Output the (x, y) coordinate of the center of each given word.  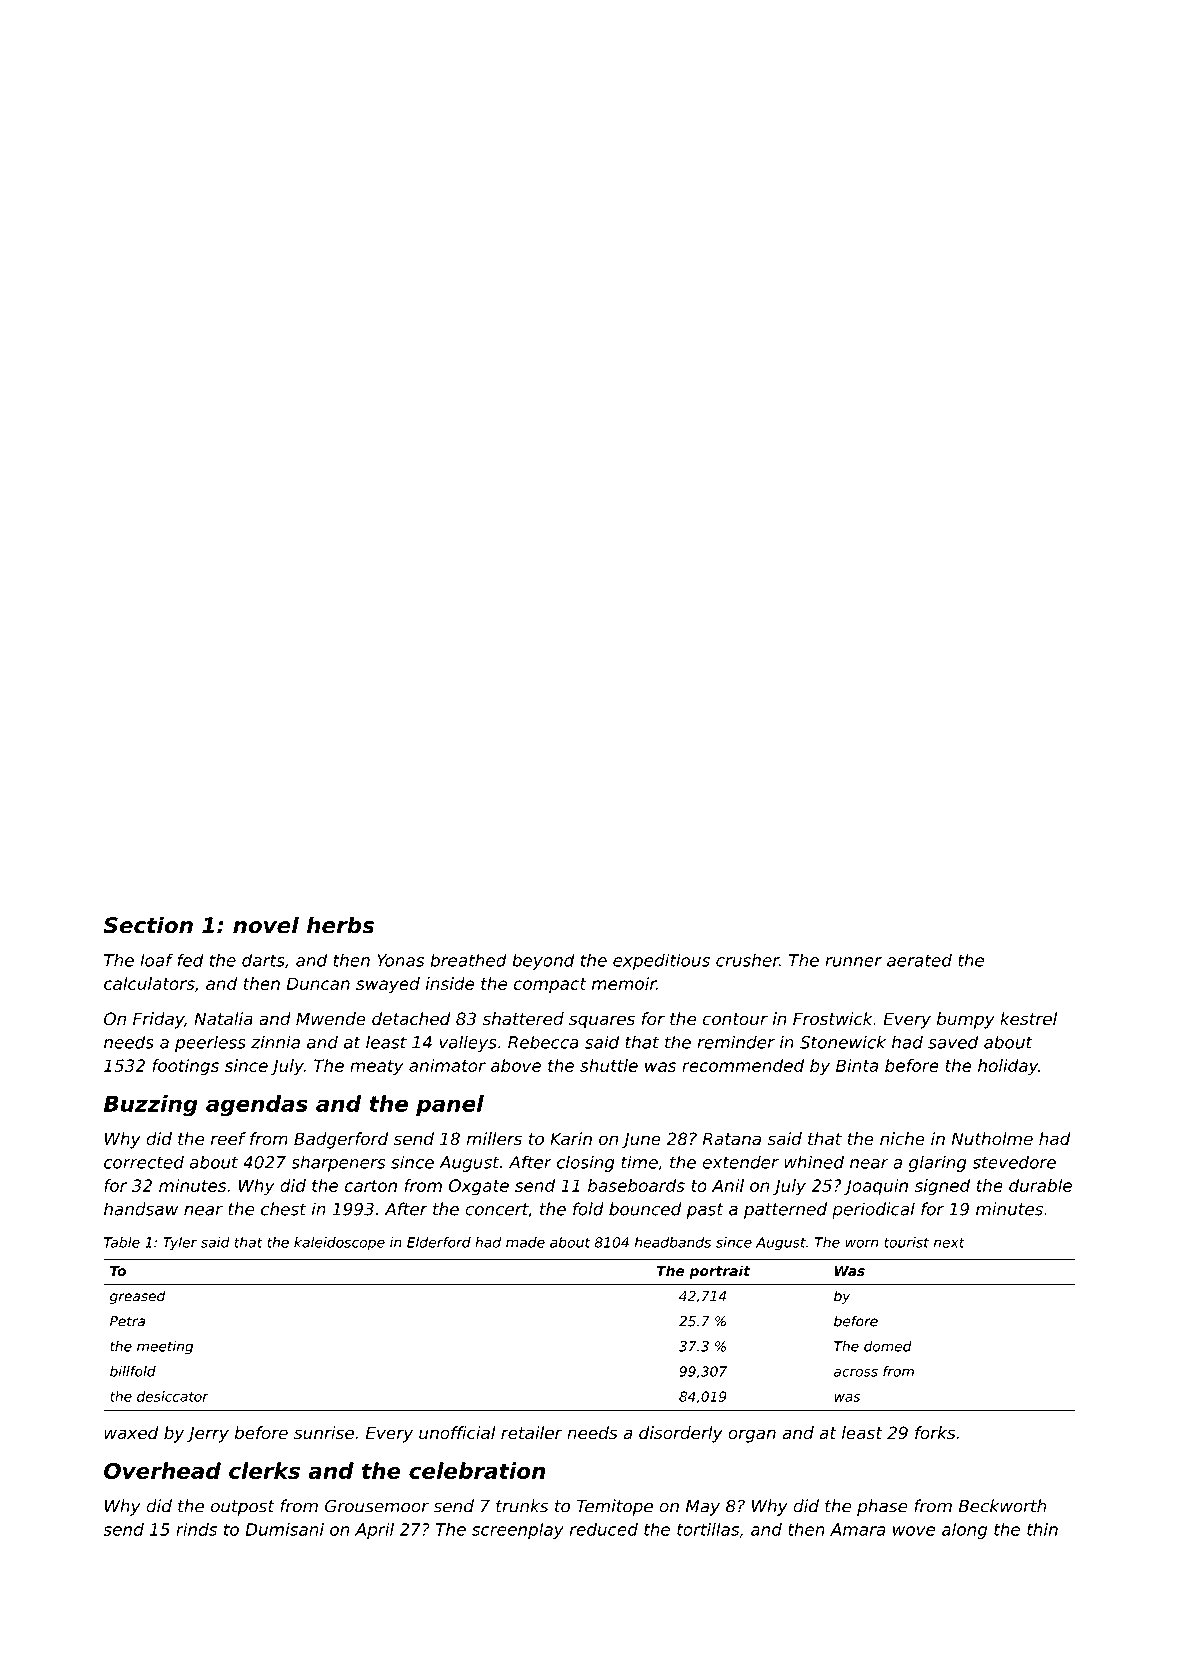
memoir (624, 983)
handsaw (141, 1209)
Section (148, 925)
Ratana (732, 1139)
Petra (127, 1321)
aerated (919, 960)
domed (888, 1346)
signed (942, 1187)
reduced (604, 1529)
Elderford (439, 1242)
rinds (196, 1529)
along (964, 1531)
